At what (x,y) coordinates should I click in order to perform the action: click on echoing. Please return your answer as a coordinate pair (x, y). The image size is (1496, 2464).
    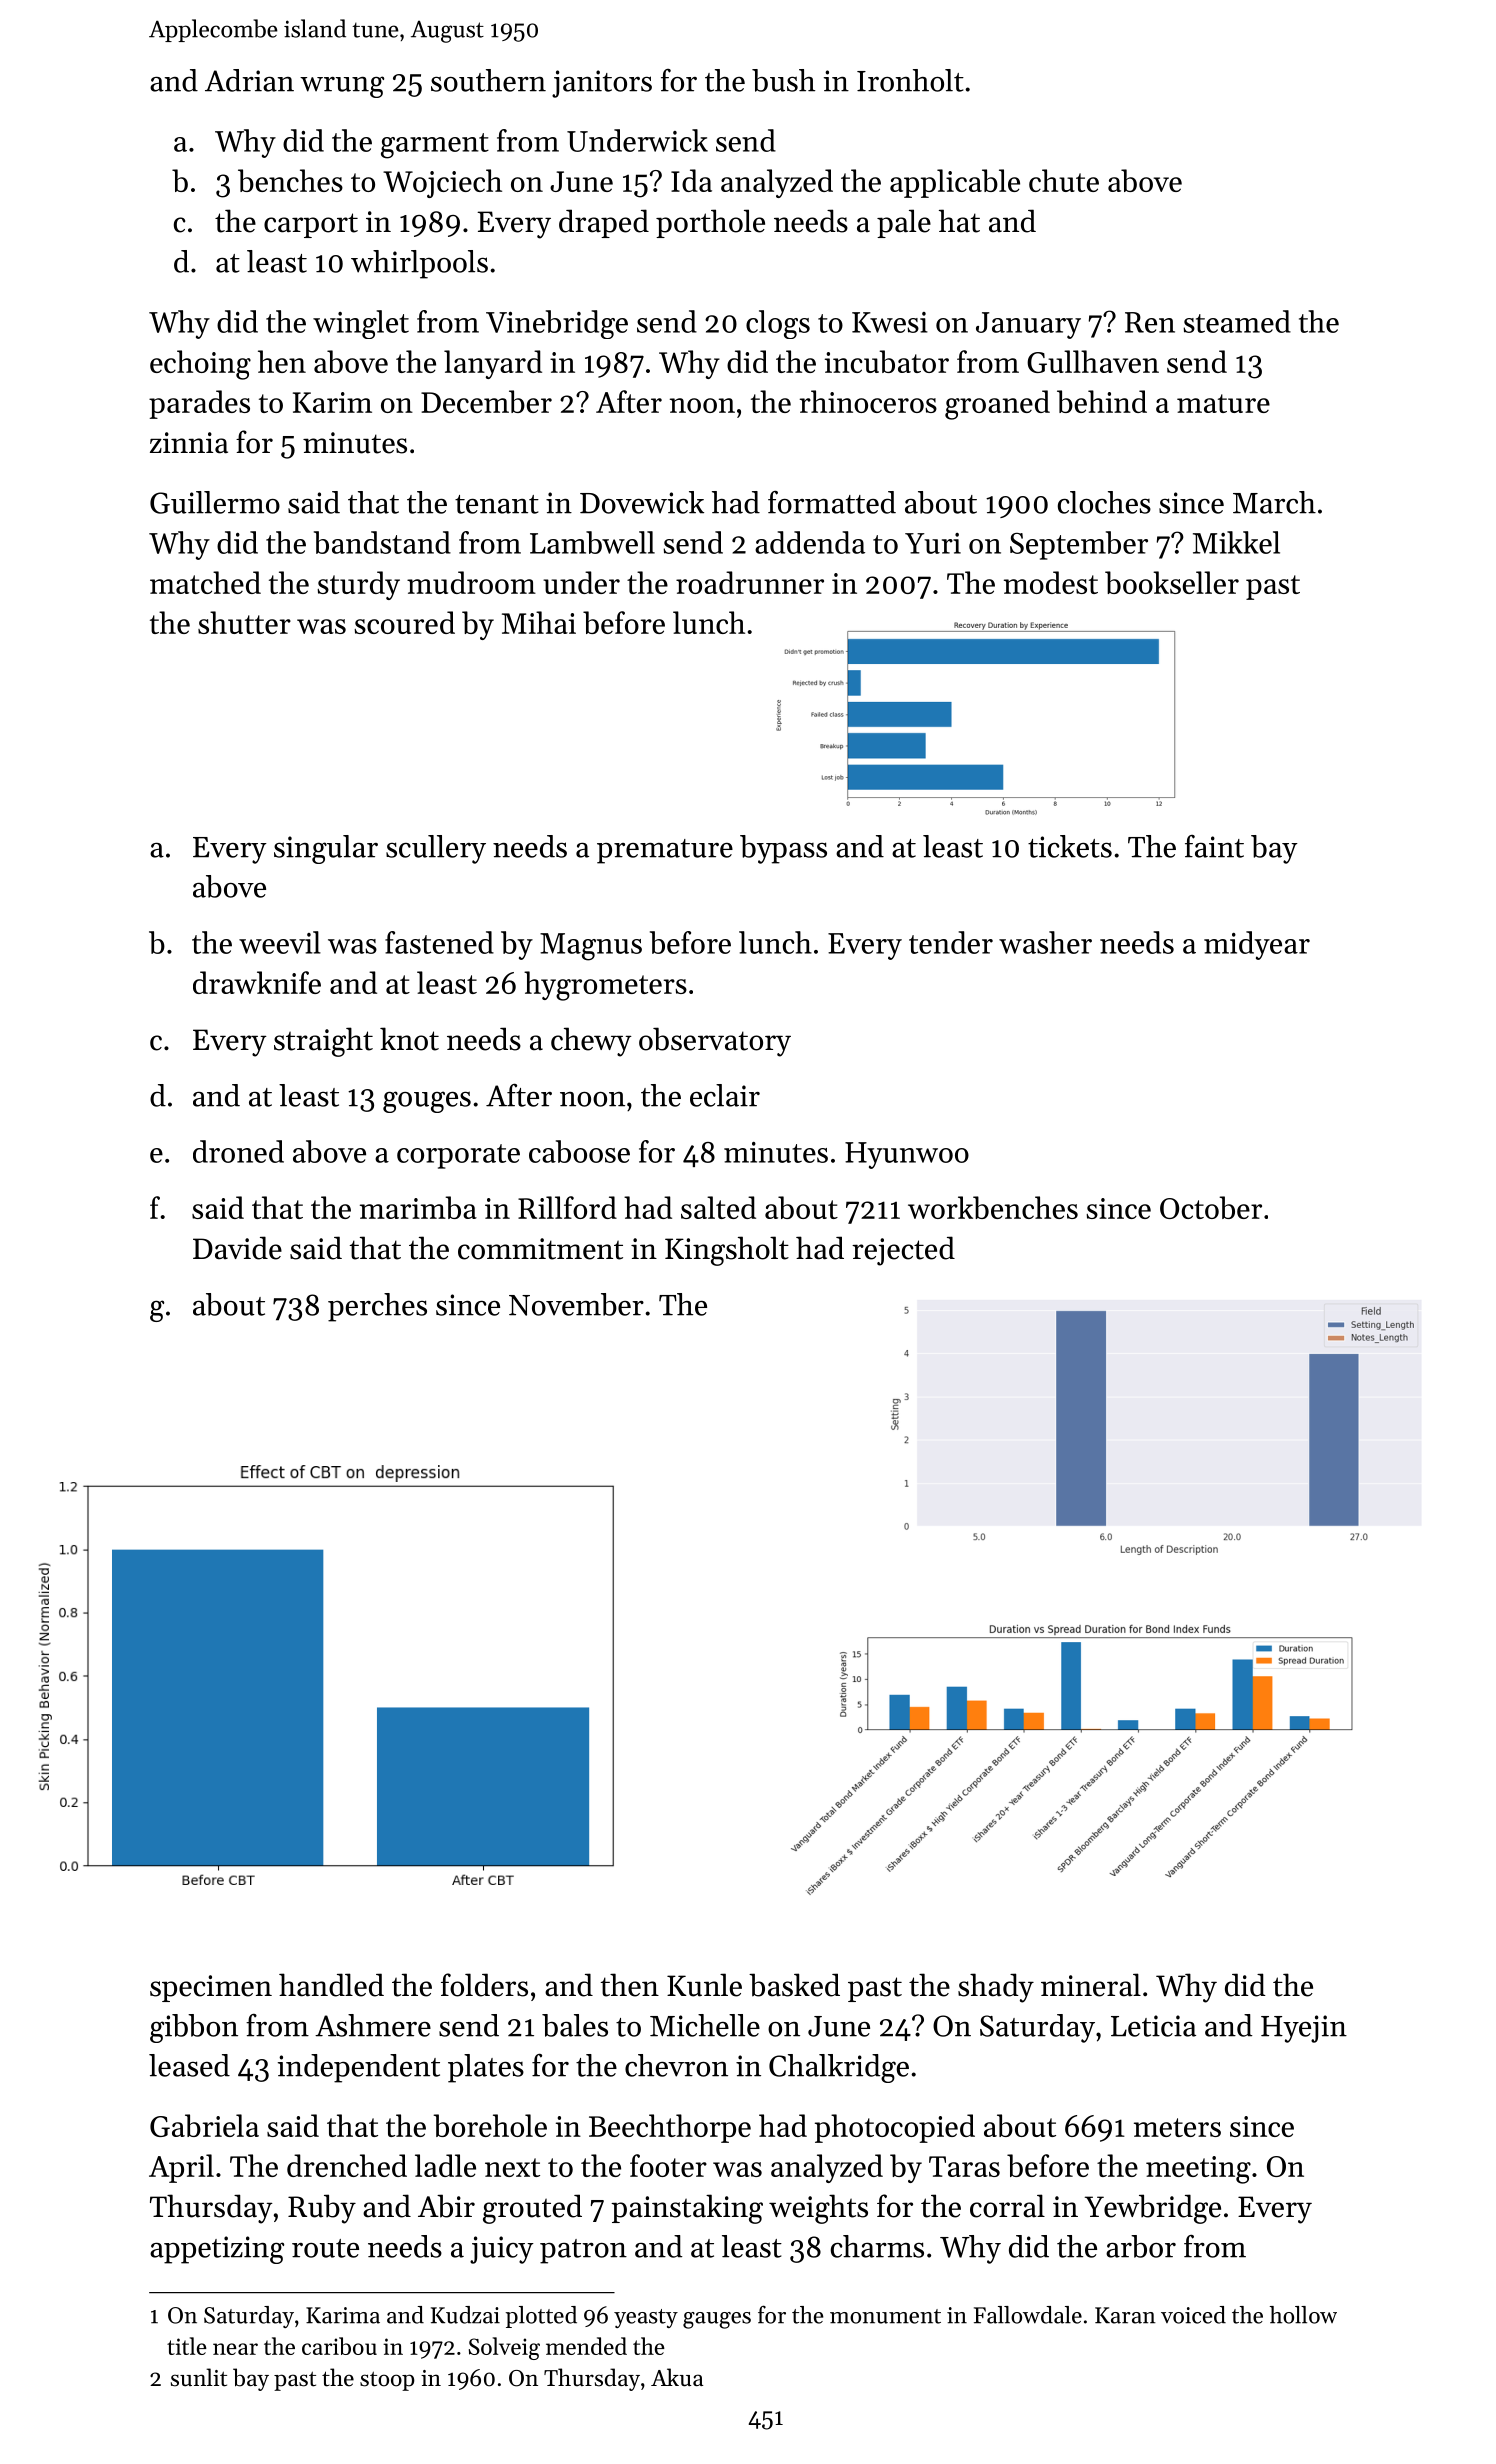
    Looking at the image, I should click on (200, 365).
